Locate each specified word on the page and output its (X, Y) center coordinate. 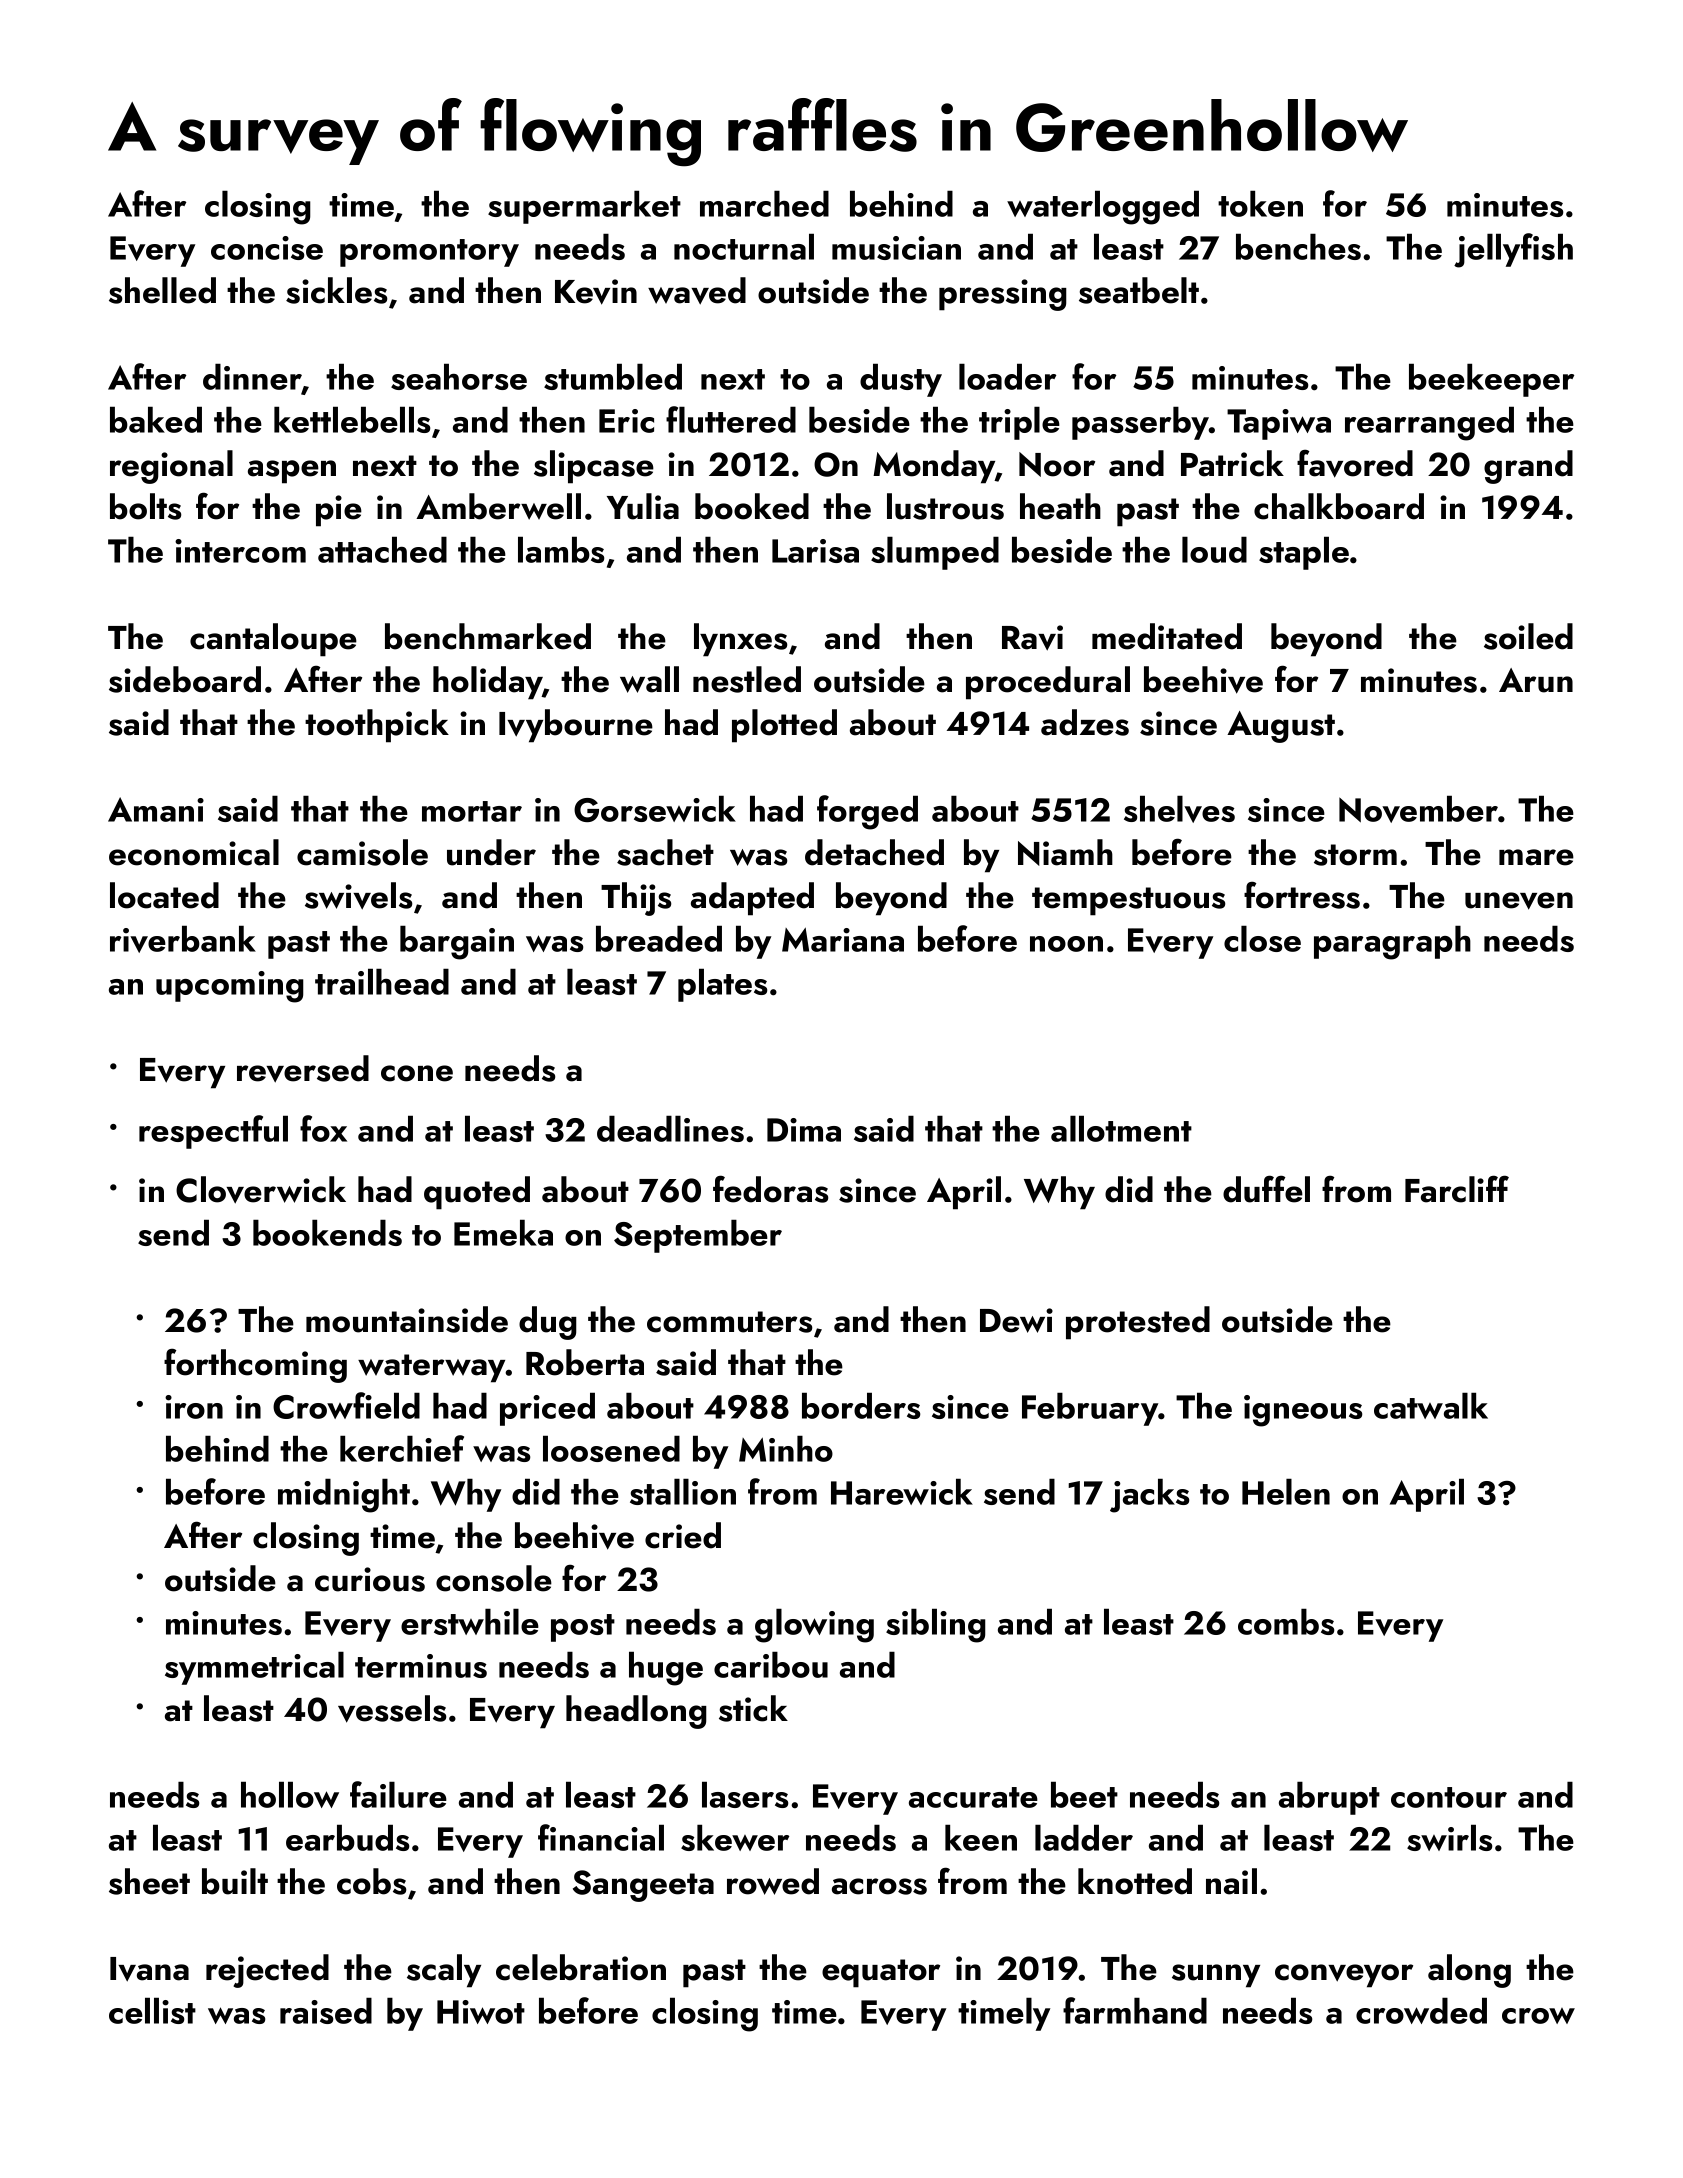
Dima (804, 1130)
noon (1066, 944)
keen (981, 1838)
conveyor (1344, 1976)
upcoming (230, 987)
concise (267, 248)
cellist (152, 2011)
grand (1528, 467)
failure (398, 1794)
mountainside (407, 1319)
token (1260, 204)
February (1090, 1409)
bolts (145, 506)
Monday (934, 467)
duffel (1266, 1189)
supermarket (584, 207)
